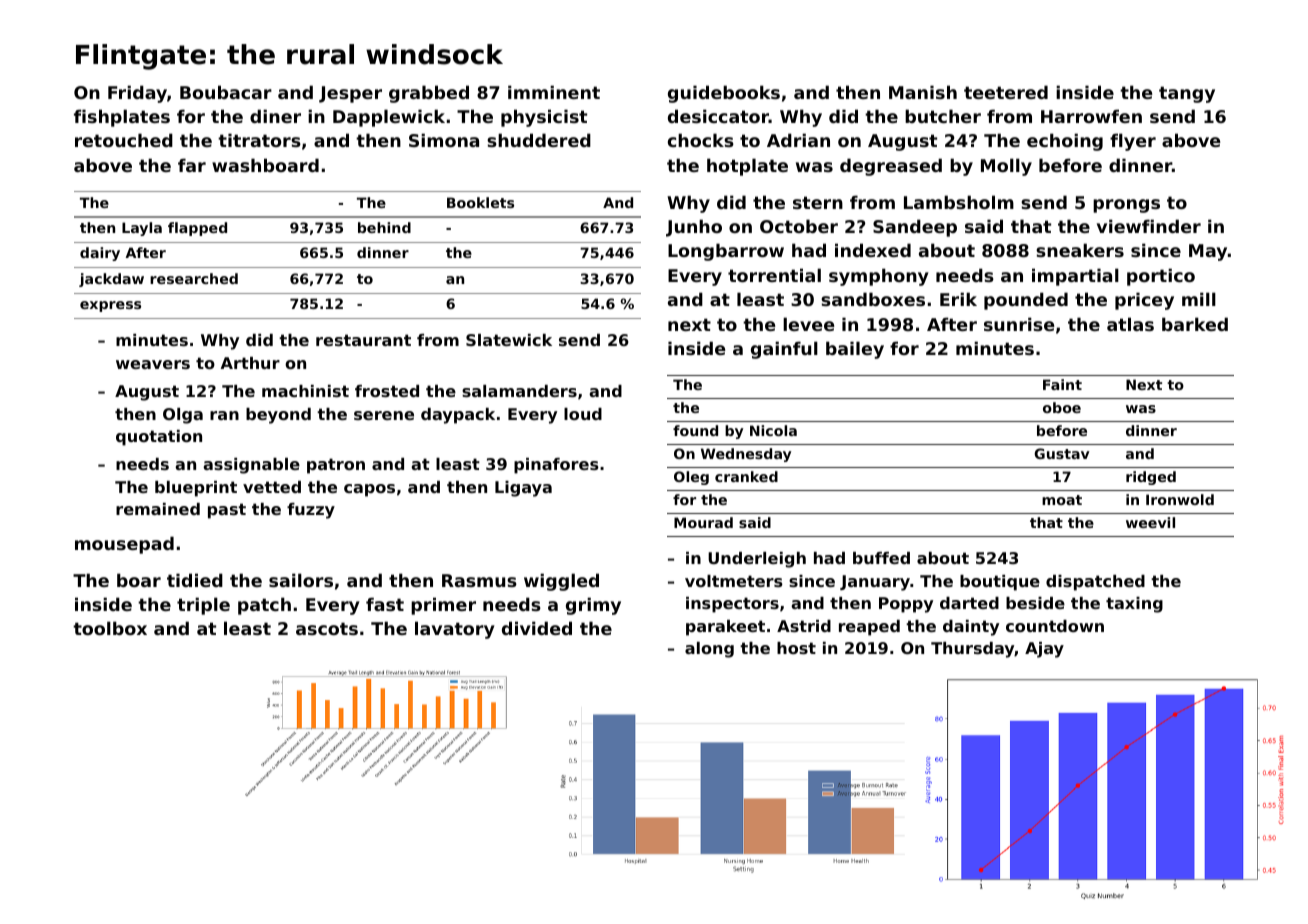 The height and width of the screenshot is (924, 1308). I want to click on pricey, so click(1144, 301).
